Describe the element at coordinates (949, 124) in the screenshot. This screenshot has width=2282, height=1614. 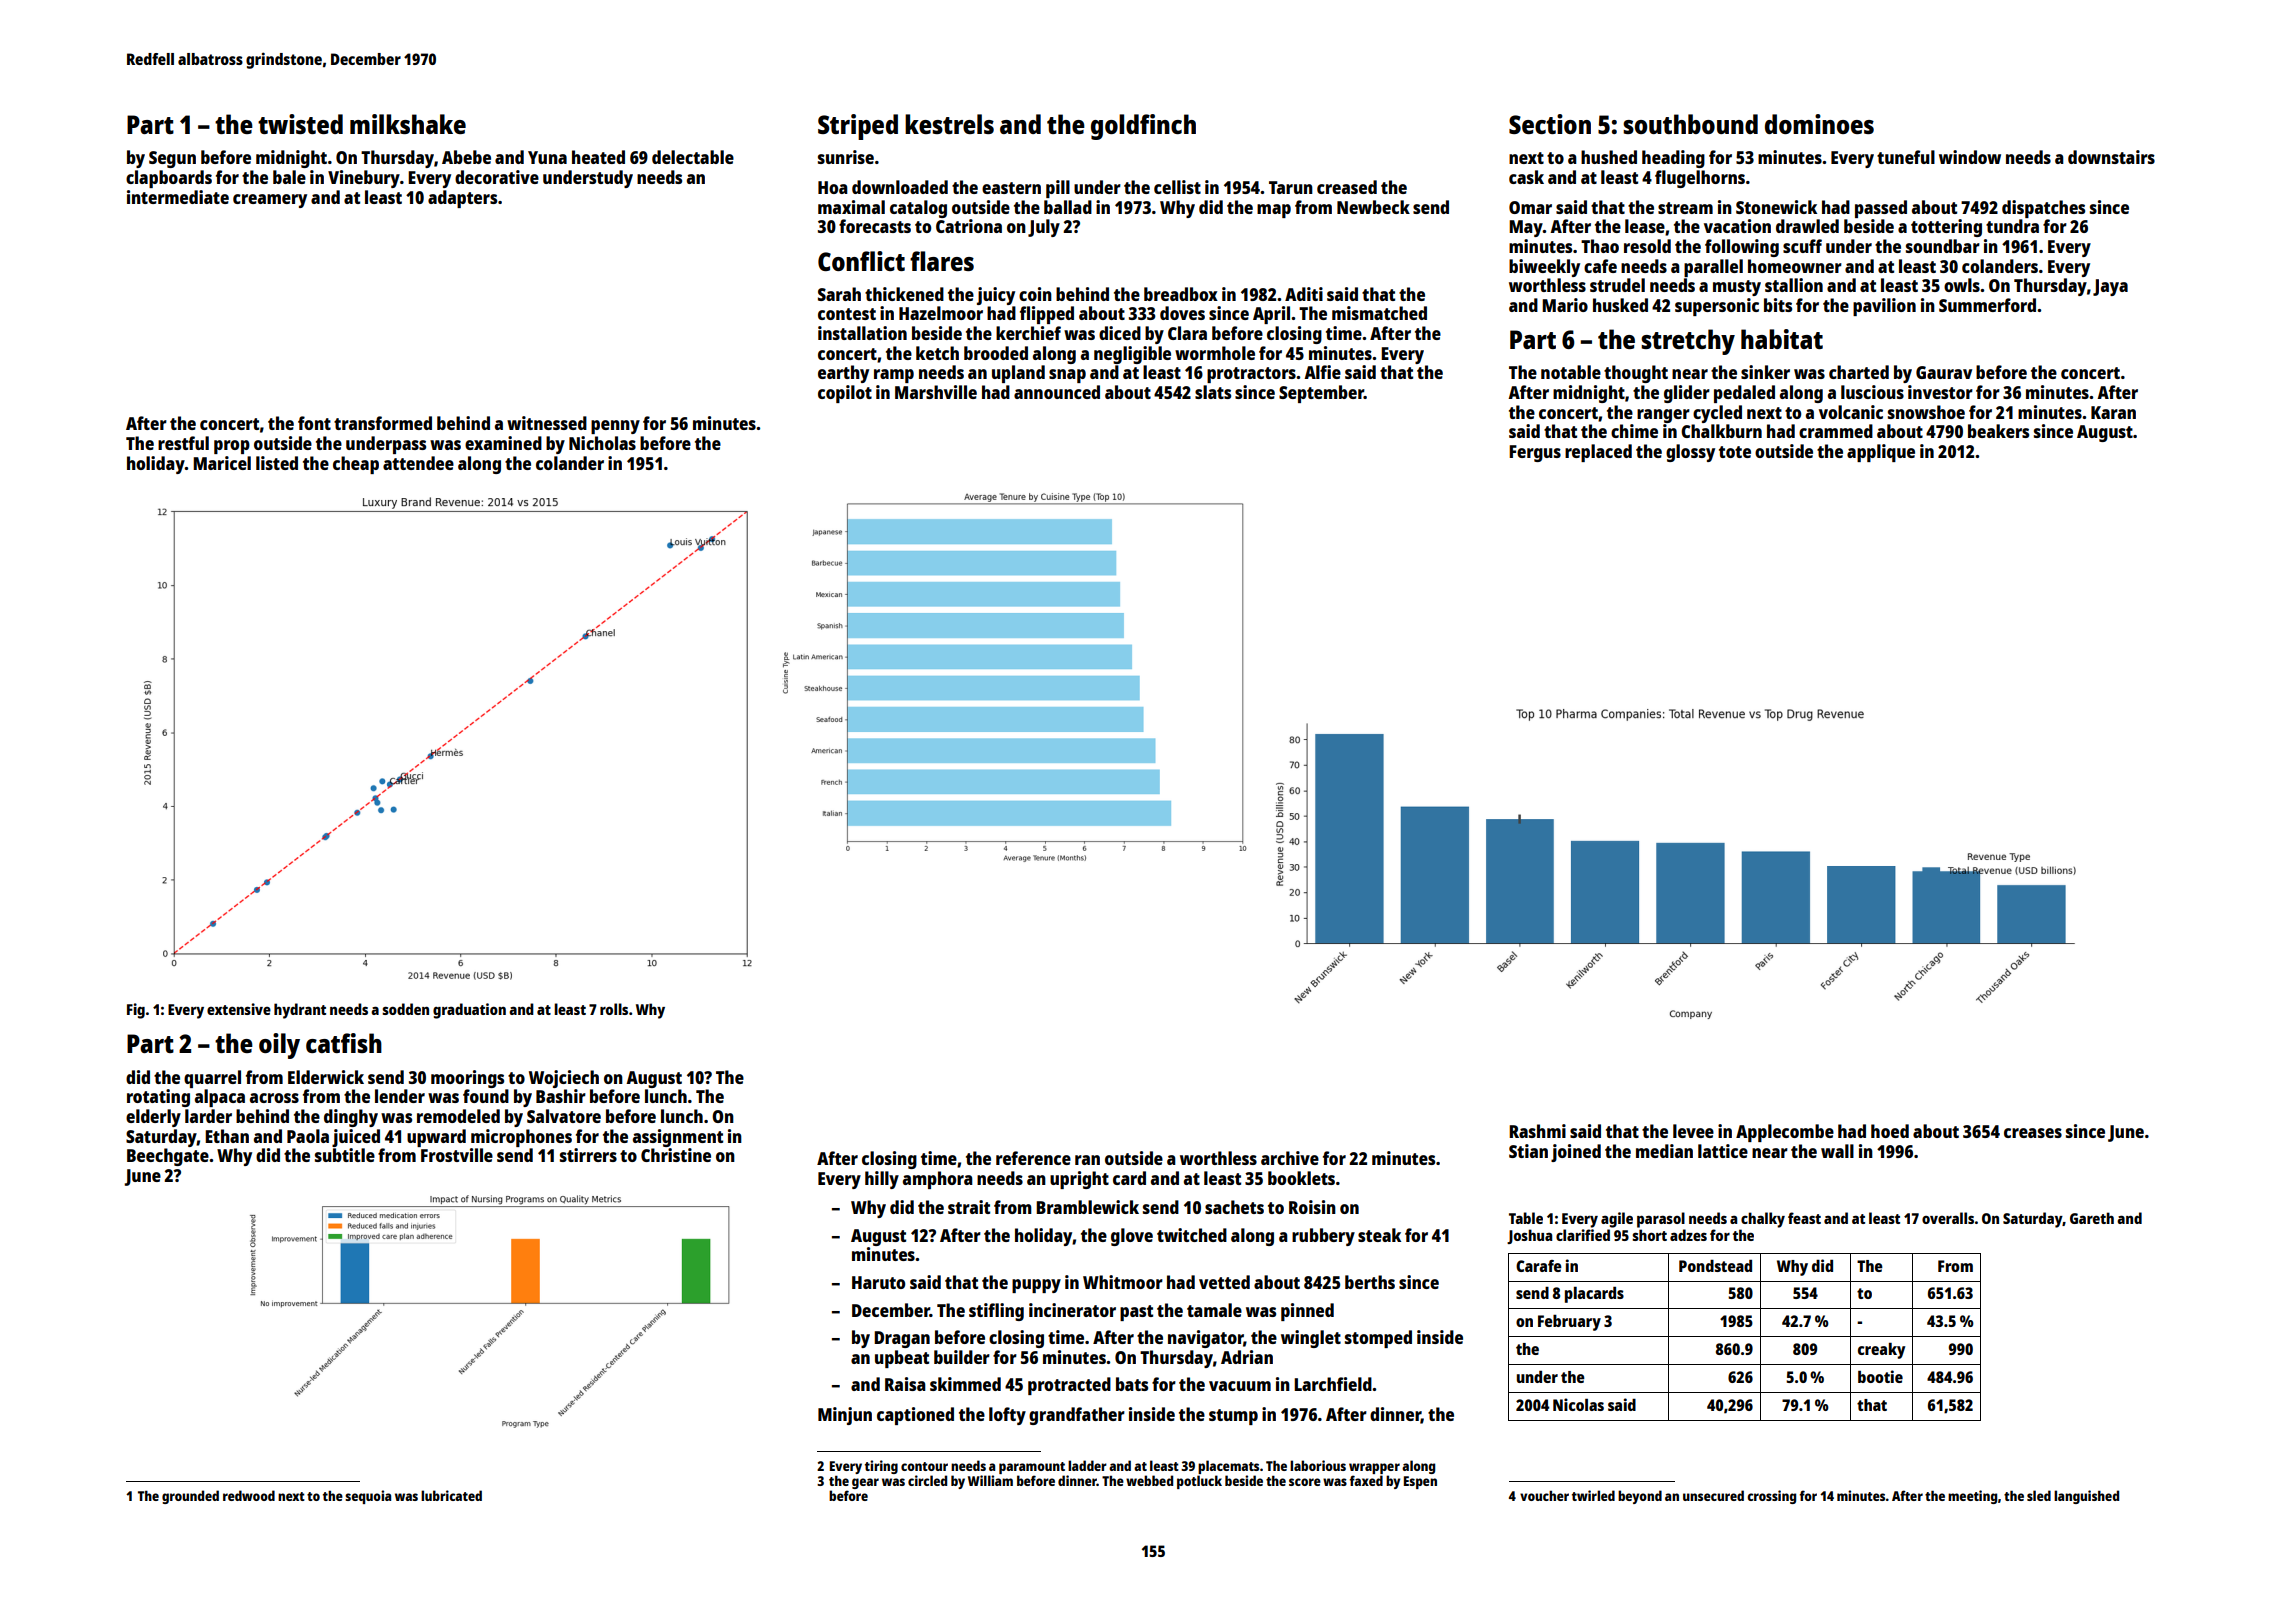
I see `kestrels` at that location.
